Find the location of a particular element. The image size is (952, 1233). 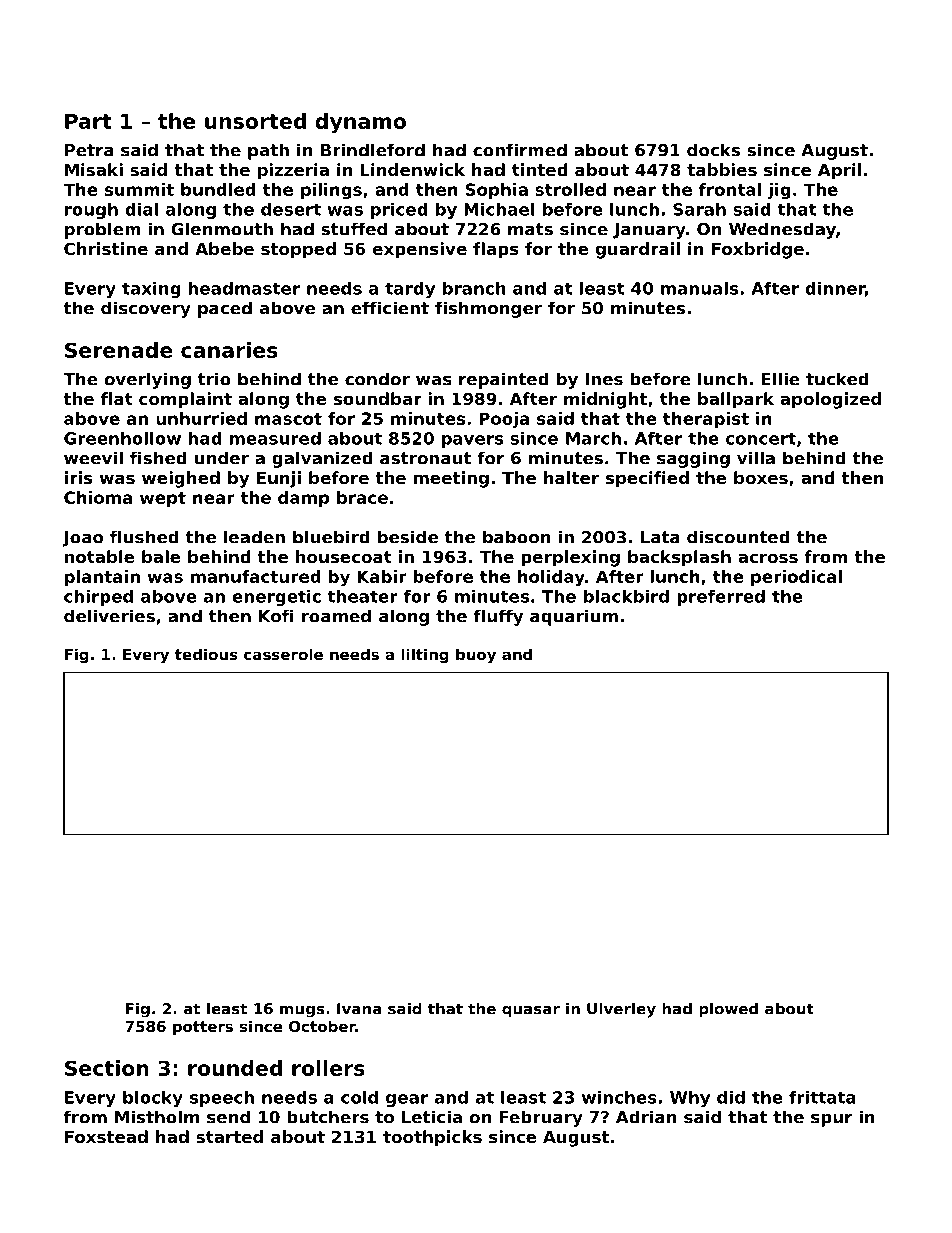

potters is located at coordinates (203, 1028).
